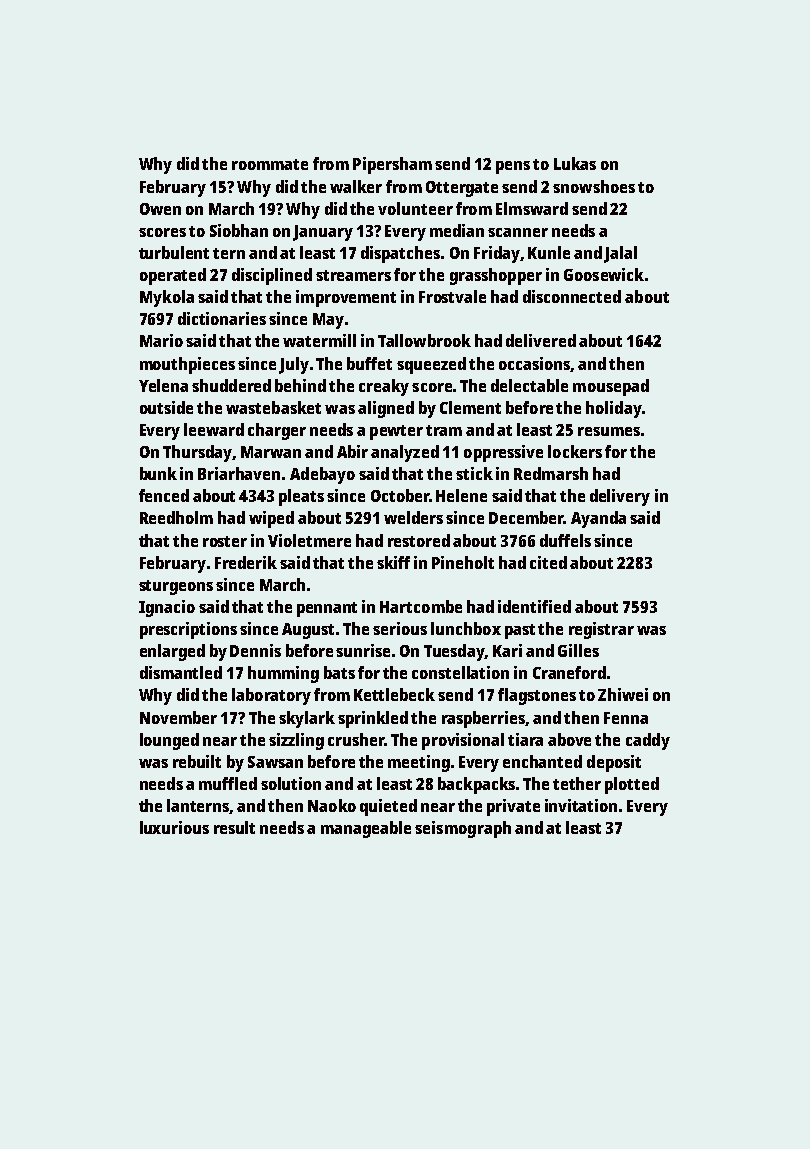 The image size is (810, 1149). What do you see at coordinates (353, 275) in the screenshot?
I see `streamers` at bounding box center [353, 275].
